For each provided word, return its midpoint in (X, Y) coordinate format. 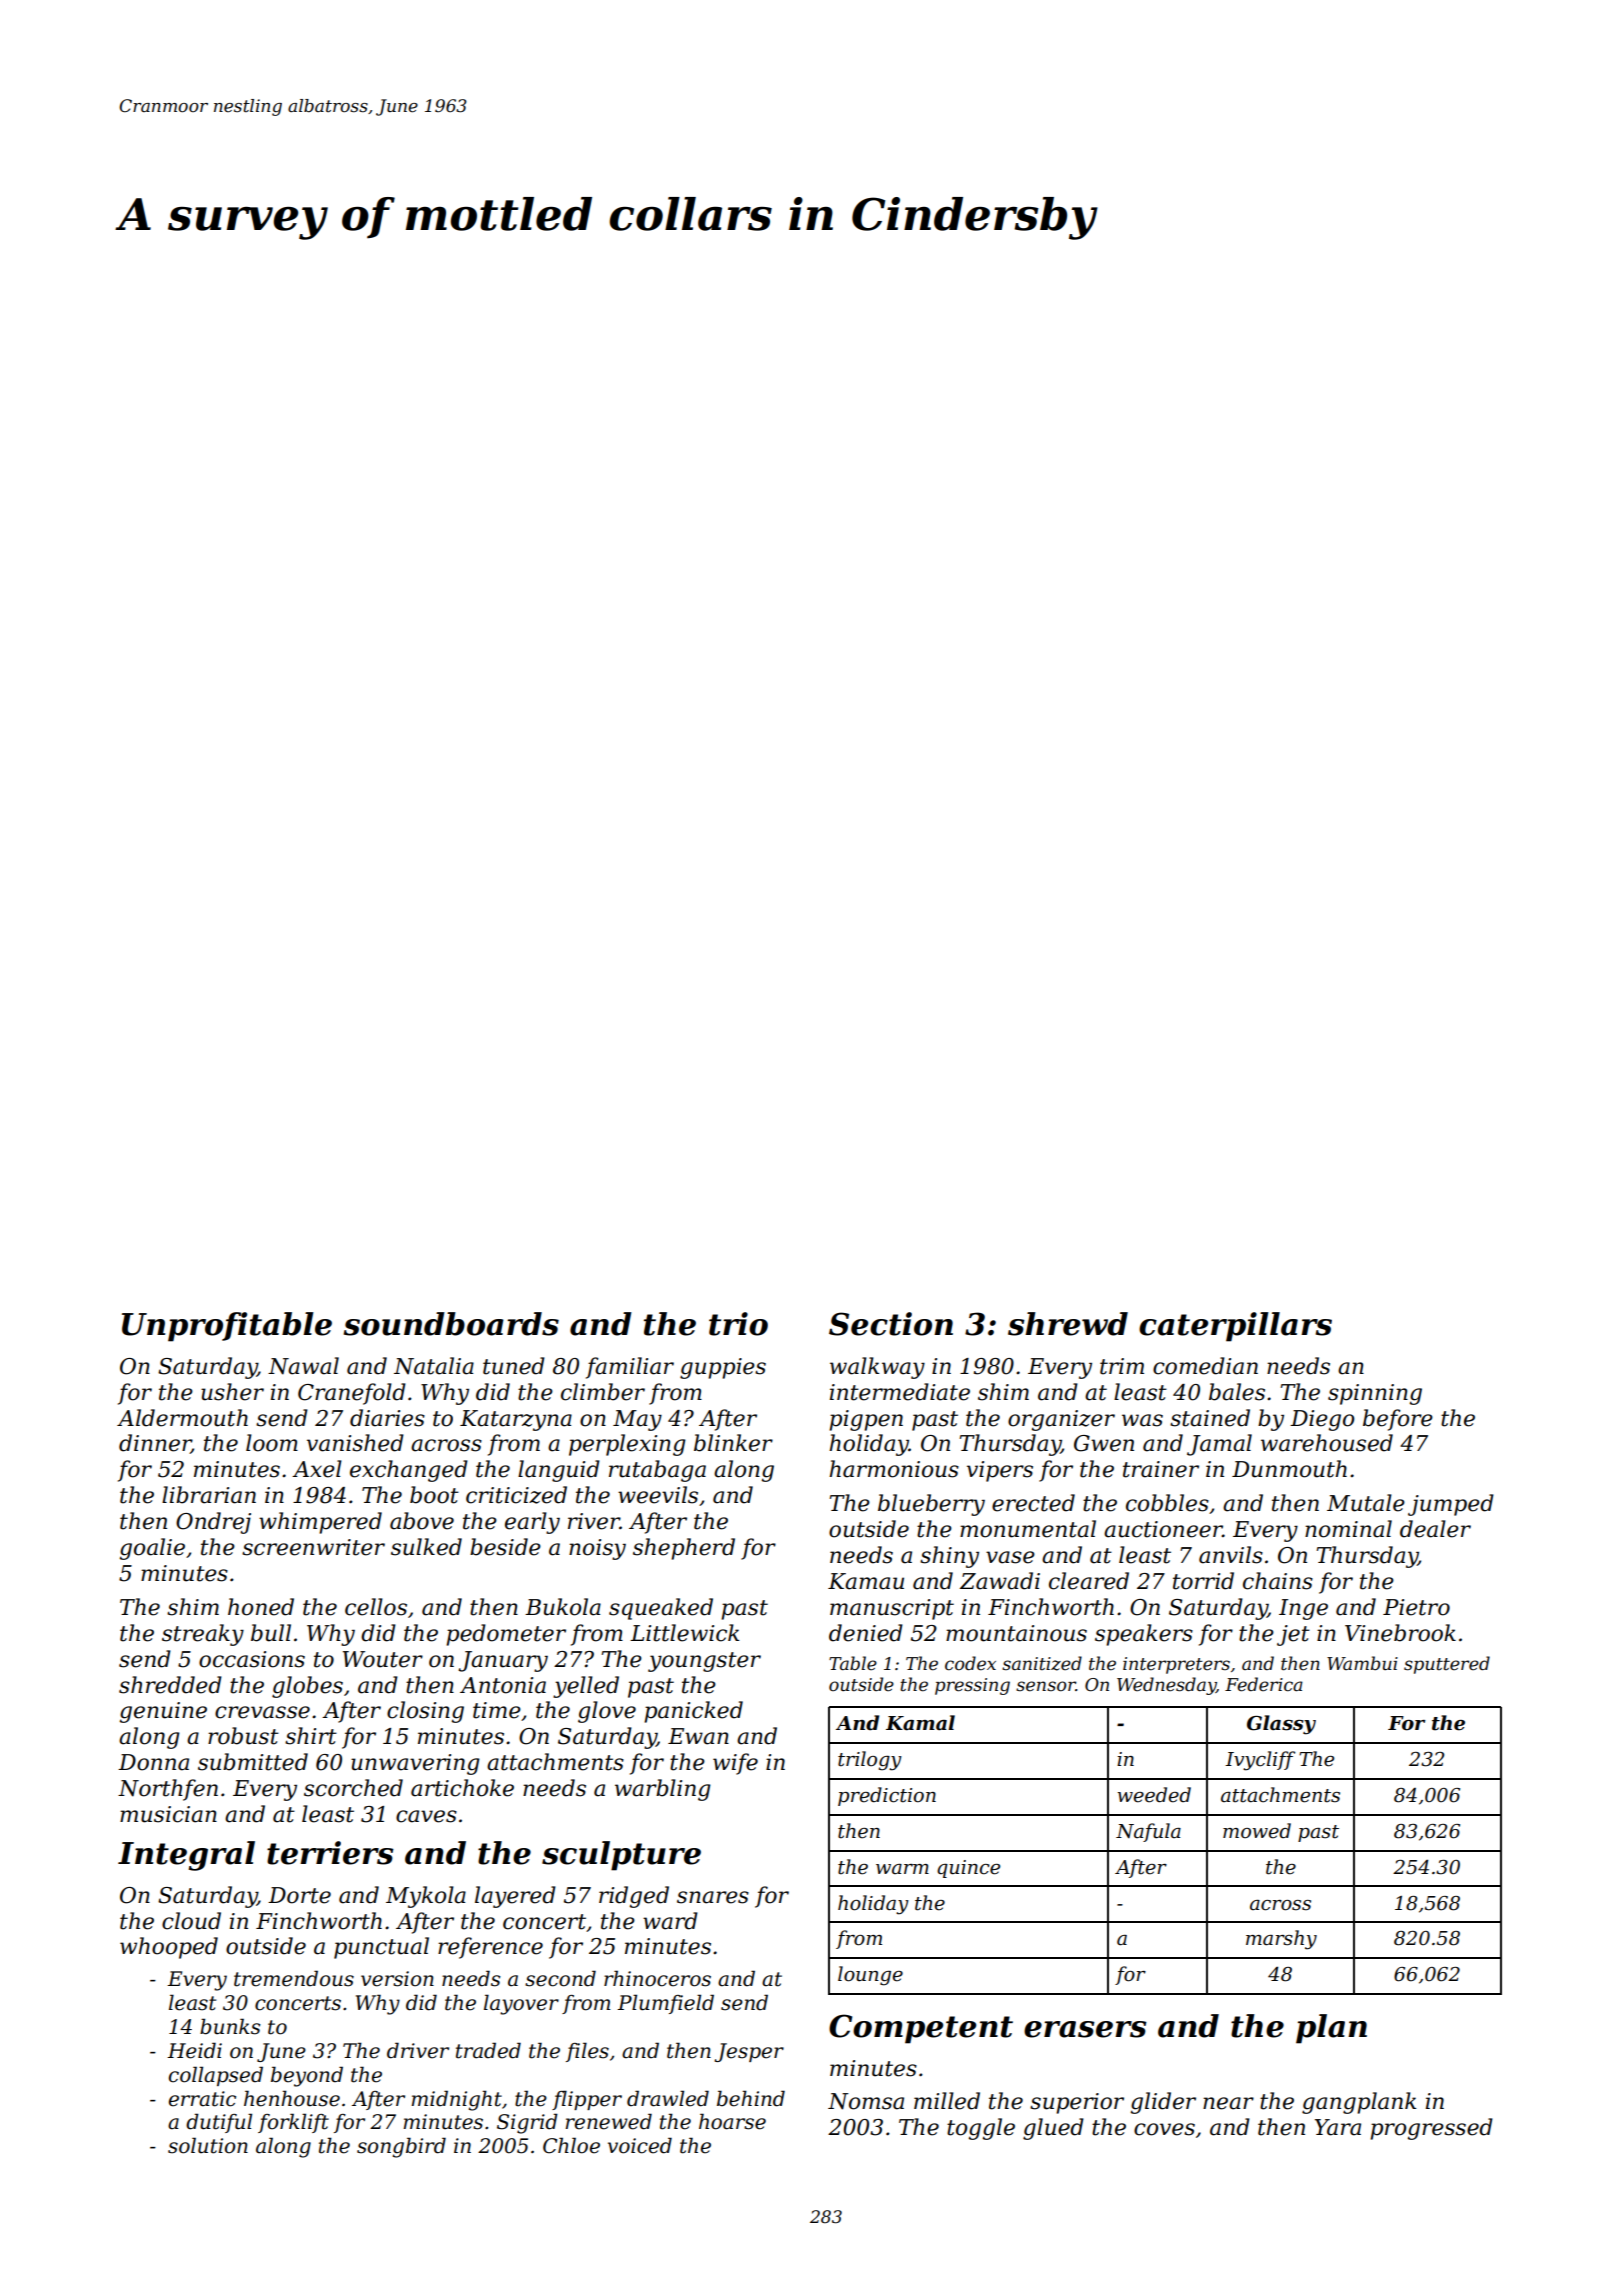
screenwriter (313, 1547)
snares (713, 1897)
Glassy (1281, 1725)
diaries (387, 1418)
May (637, 1420)
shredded (170, 1685)
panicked (693, 1712)
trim (1122, 1366)
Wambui (1362, 1663)
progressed (1431, 2129)
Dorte (299, 1895)
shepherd (684, 1549)
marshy (1281, 1940)
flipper (587, 2100)
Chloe (571, 2145)
